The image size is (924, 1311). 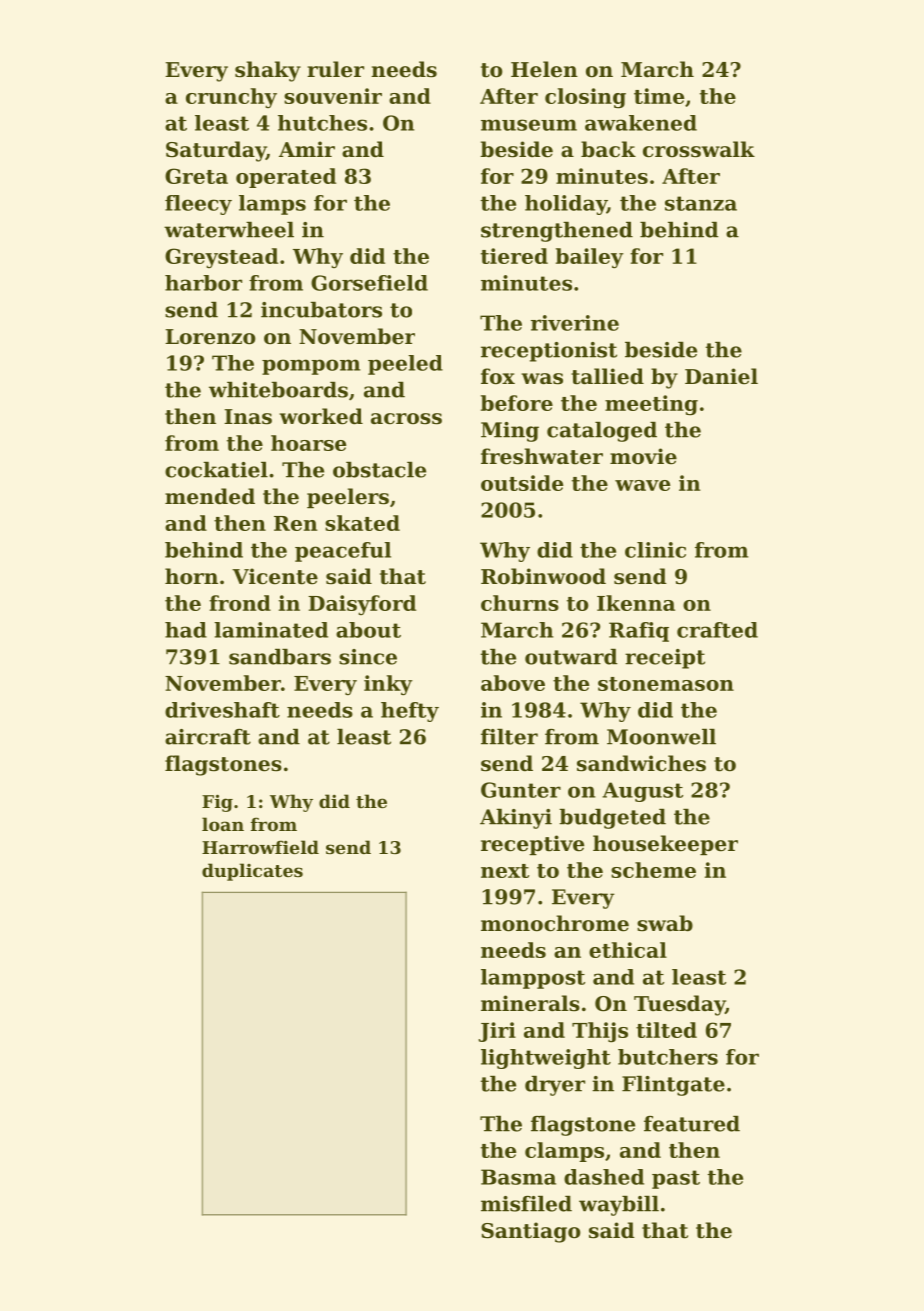 What do you see at coordinates (280, 657) in the page?
I see `sandbars` at bounding box center [280, 657].
